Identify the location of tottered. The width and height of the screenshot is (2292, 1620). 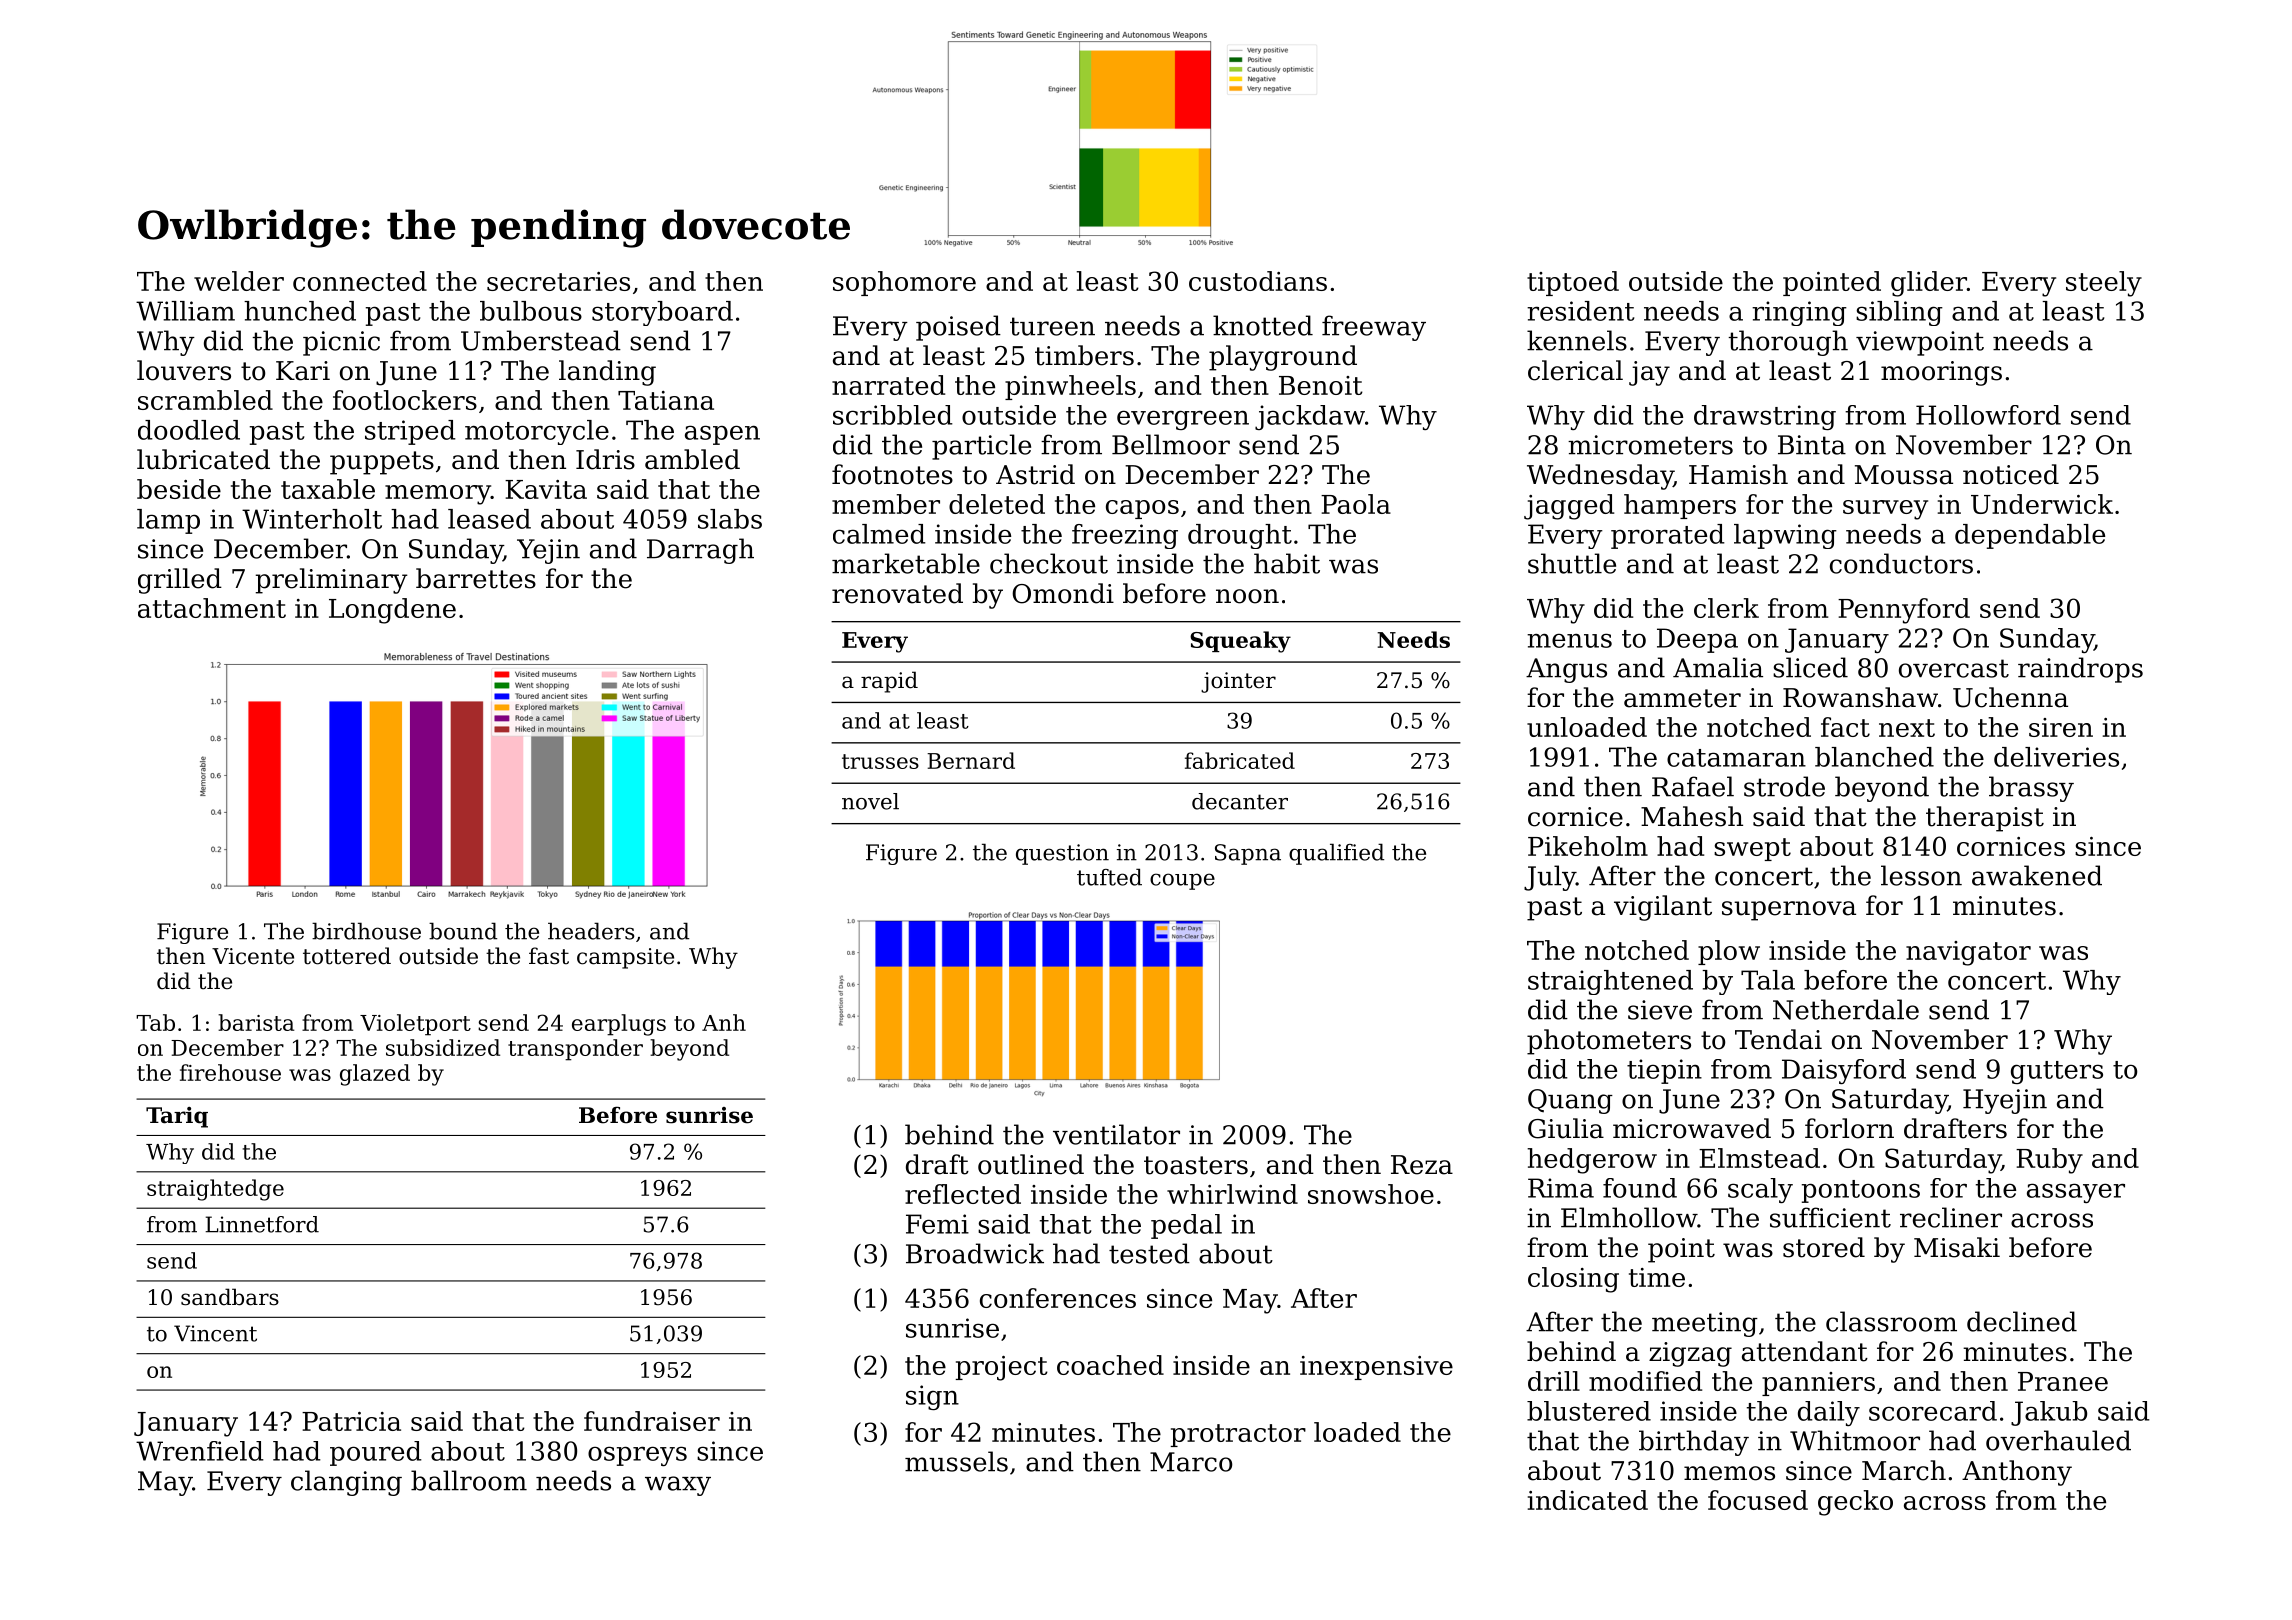
(347, 956).
